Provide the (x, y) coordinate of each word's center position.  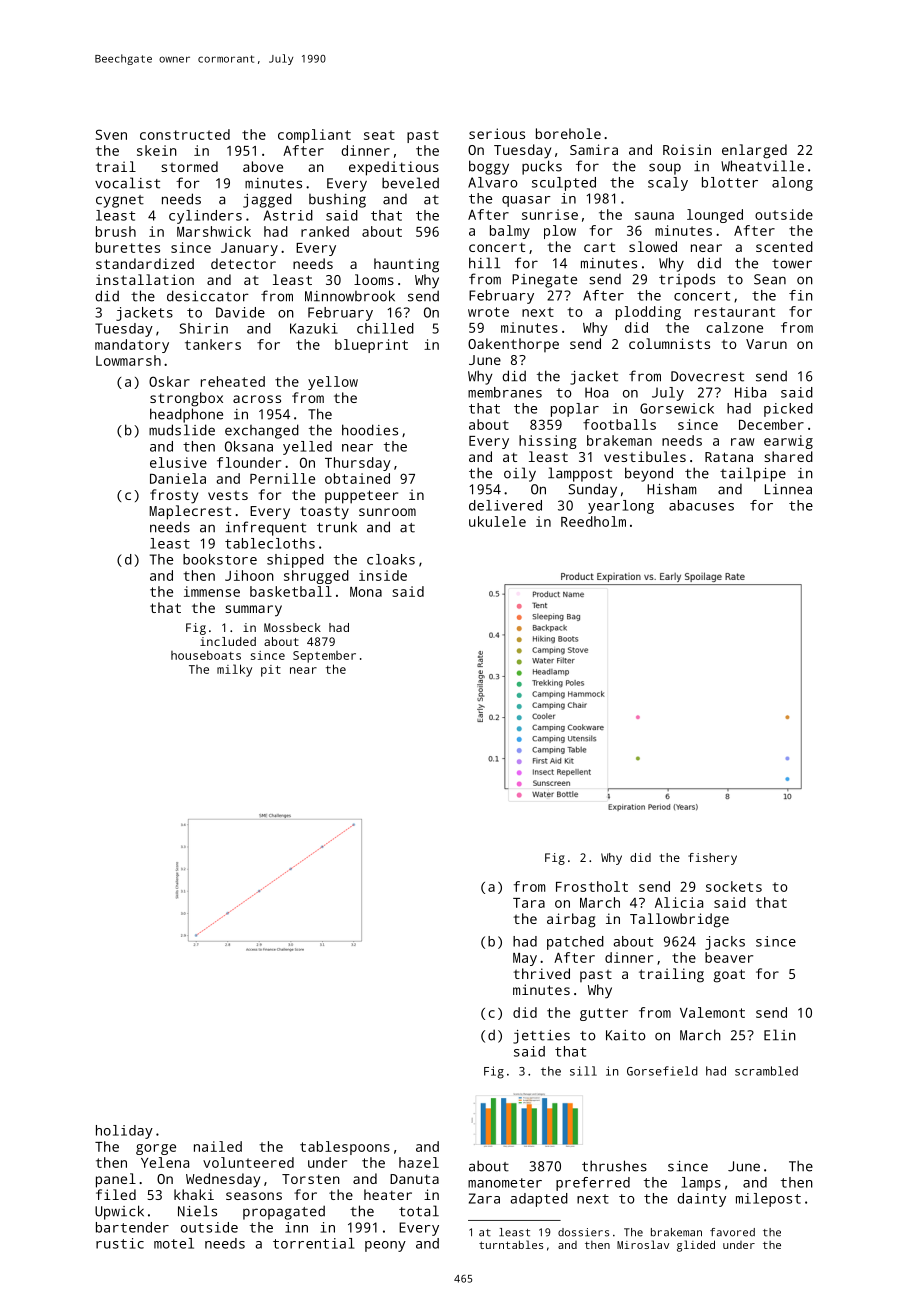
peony (385, 1246)
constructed (185, 134)
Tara (529, 903)
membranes (505, 392)
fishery (712, 859)
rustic (120, 1243)
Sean (770, 279)
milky (234, 670)
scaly (668, 184)
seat (379, 135)
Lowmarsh (128, 360)
